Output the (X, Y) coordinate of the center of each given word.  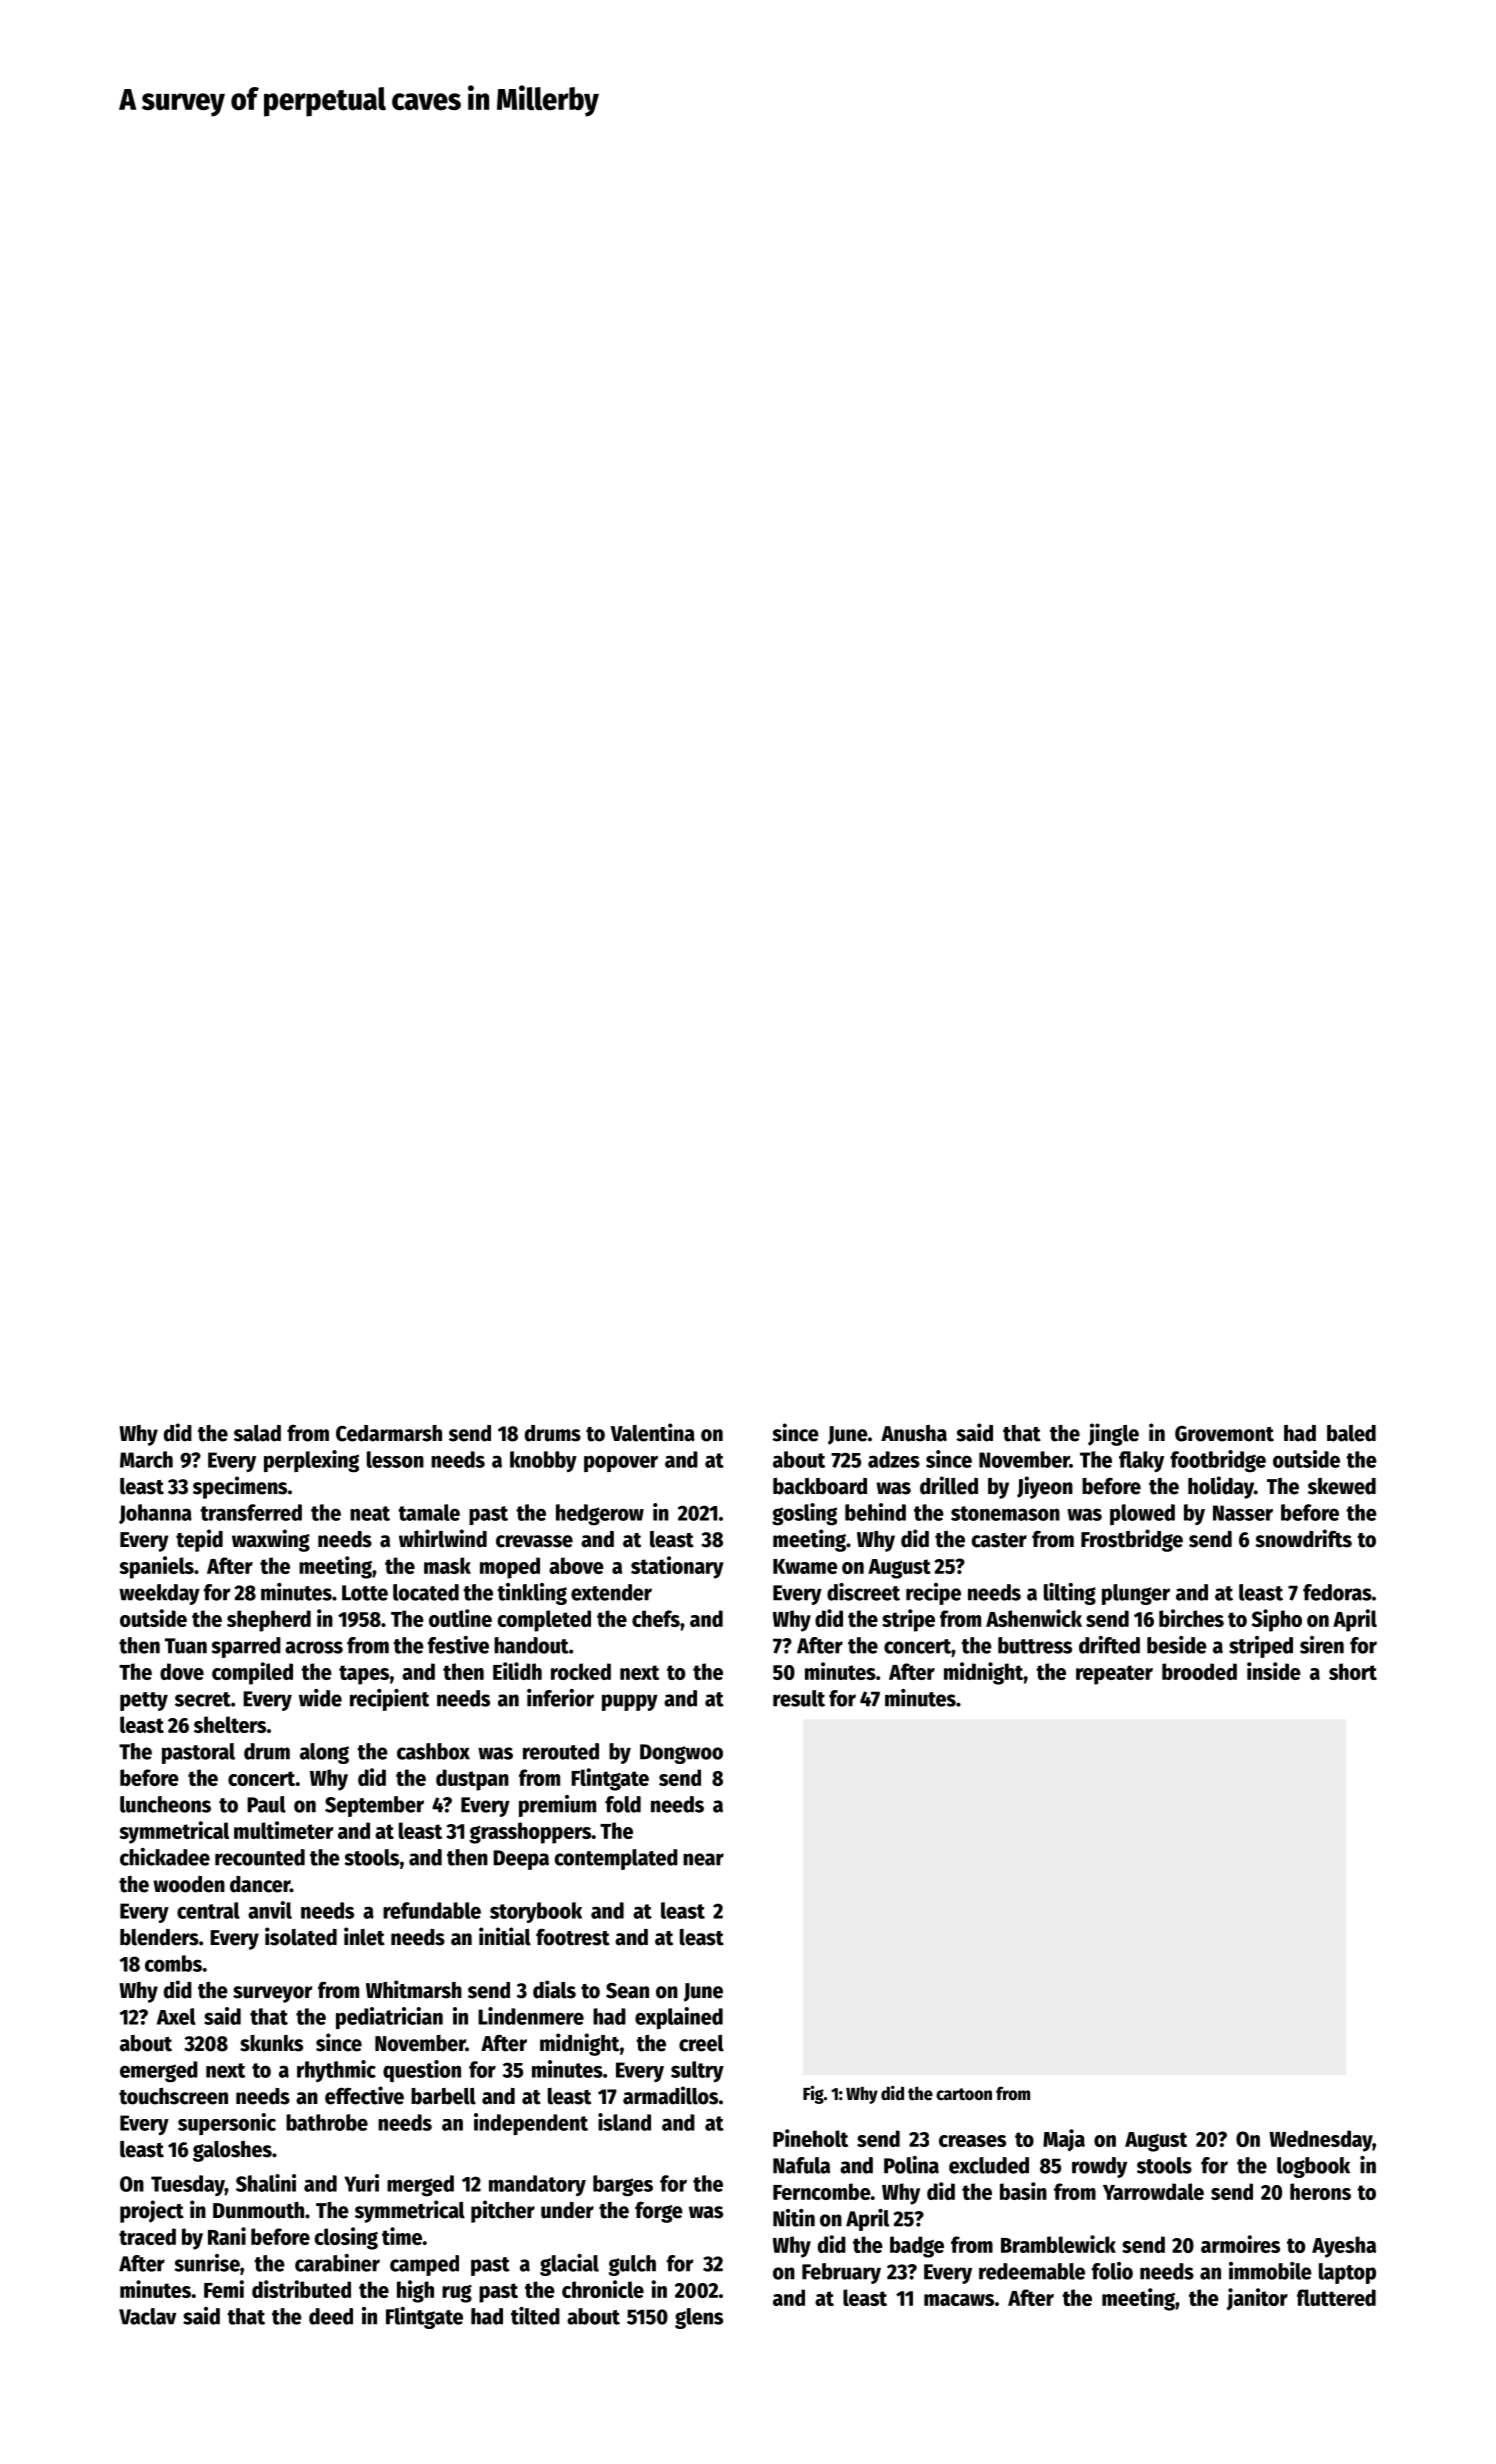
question (422, 2071)
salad (257, 1433)
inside (1274, 1671)
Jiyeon (1045, 1487)
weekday (159, 1594)
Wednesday (1320, 2141)
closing (346, 2238)
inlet (364, 1936)
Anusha (914, 1433)
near (703, 1859)
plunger (1136, 1594)
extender (611, 1592)
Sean (627, 1991)
